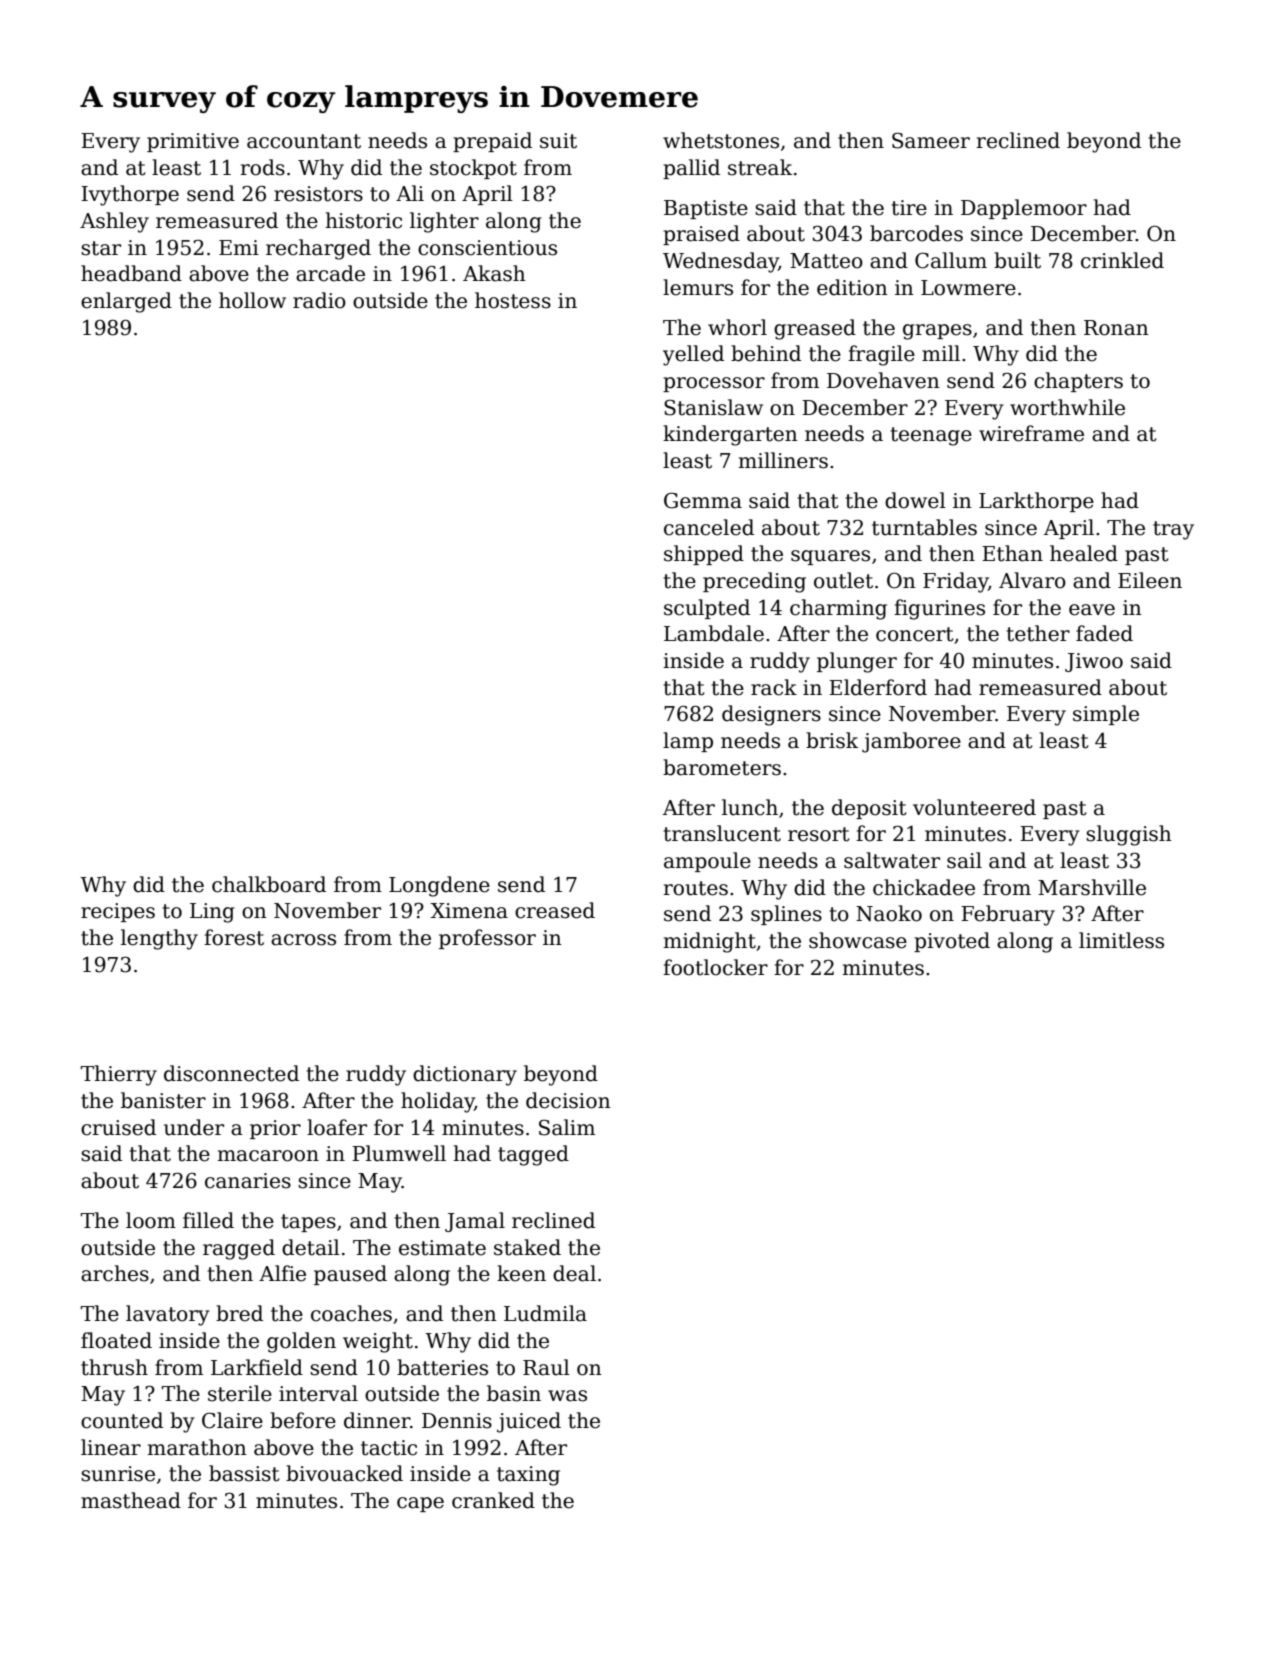  What do you see at coordinates (567, 1396) in the screenshot?
I see `was` at bounding box center [567, 1396].
